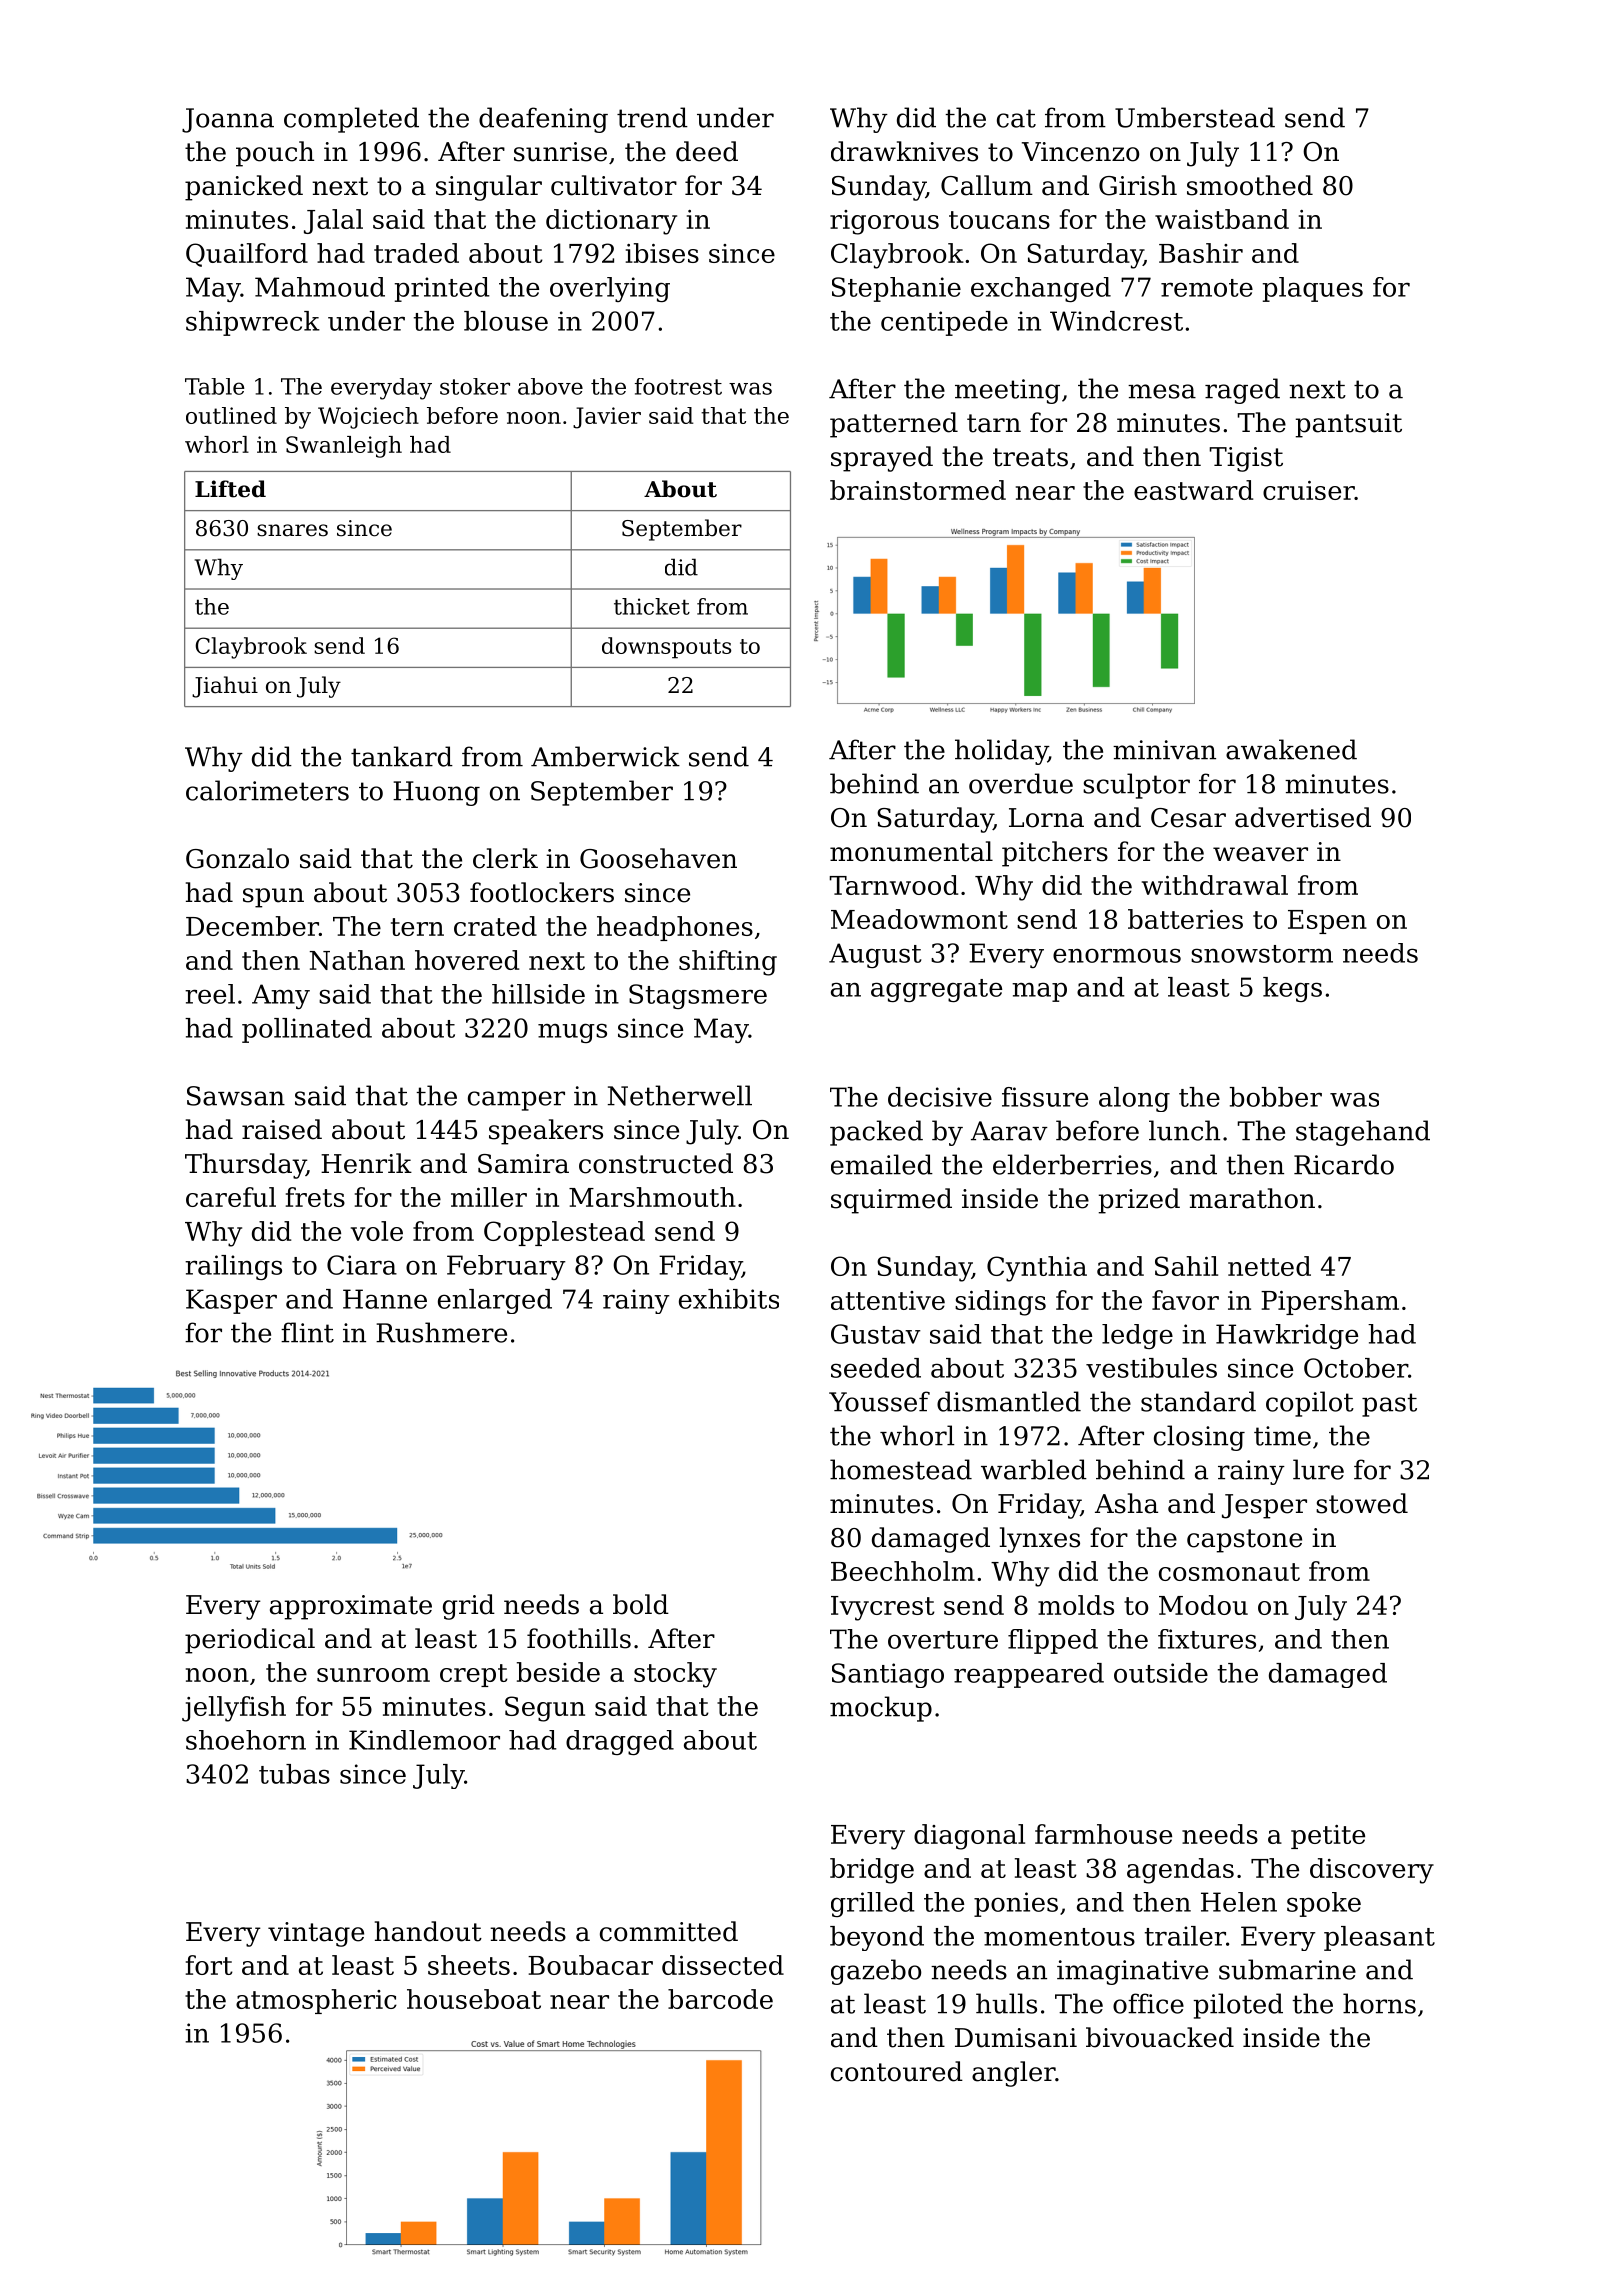 The height and width of the screenshot is (2292, 1620). Describe the element at coordinates (1291, 749) in the screenshot. I see `awakened` at that location.
